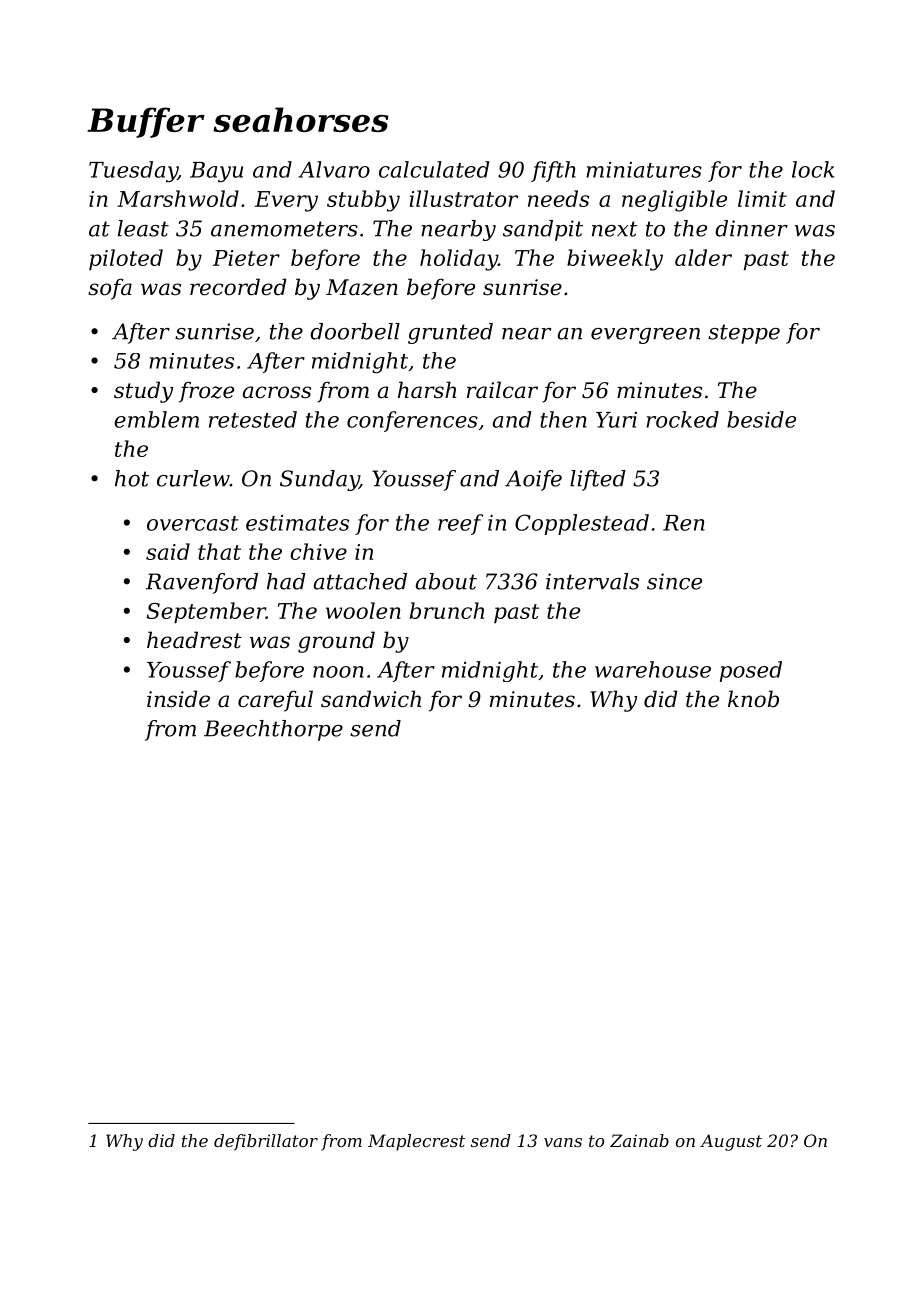  Describe the element at coordinates (178, 699) in the document. I see `inside` at that location.
